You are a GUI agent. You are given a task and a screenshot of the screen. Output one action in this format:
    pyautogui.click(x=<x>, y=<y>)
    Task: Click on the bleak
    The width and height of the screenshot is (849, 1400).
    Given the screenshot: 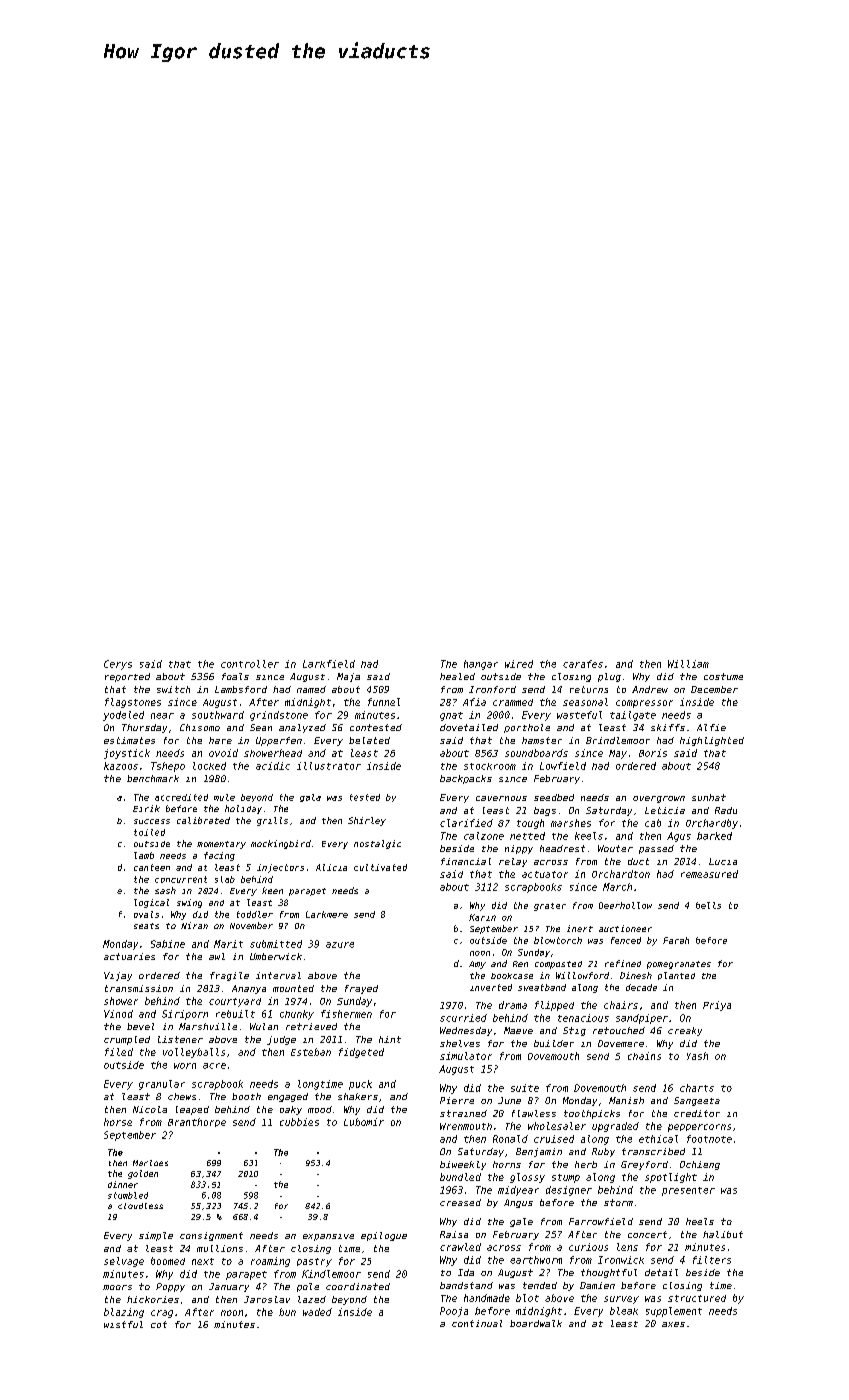 What is the action you would take?
    pyautogui.click(x=624, y=1311)
